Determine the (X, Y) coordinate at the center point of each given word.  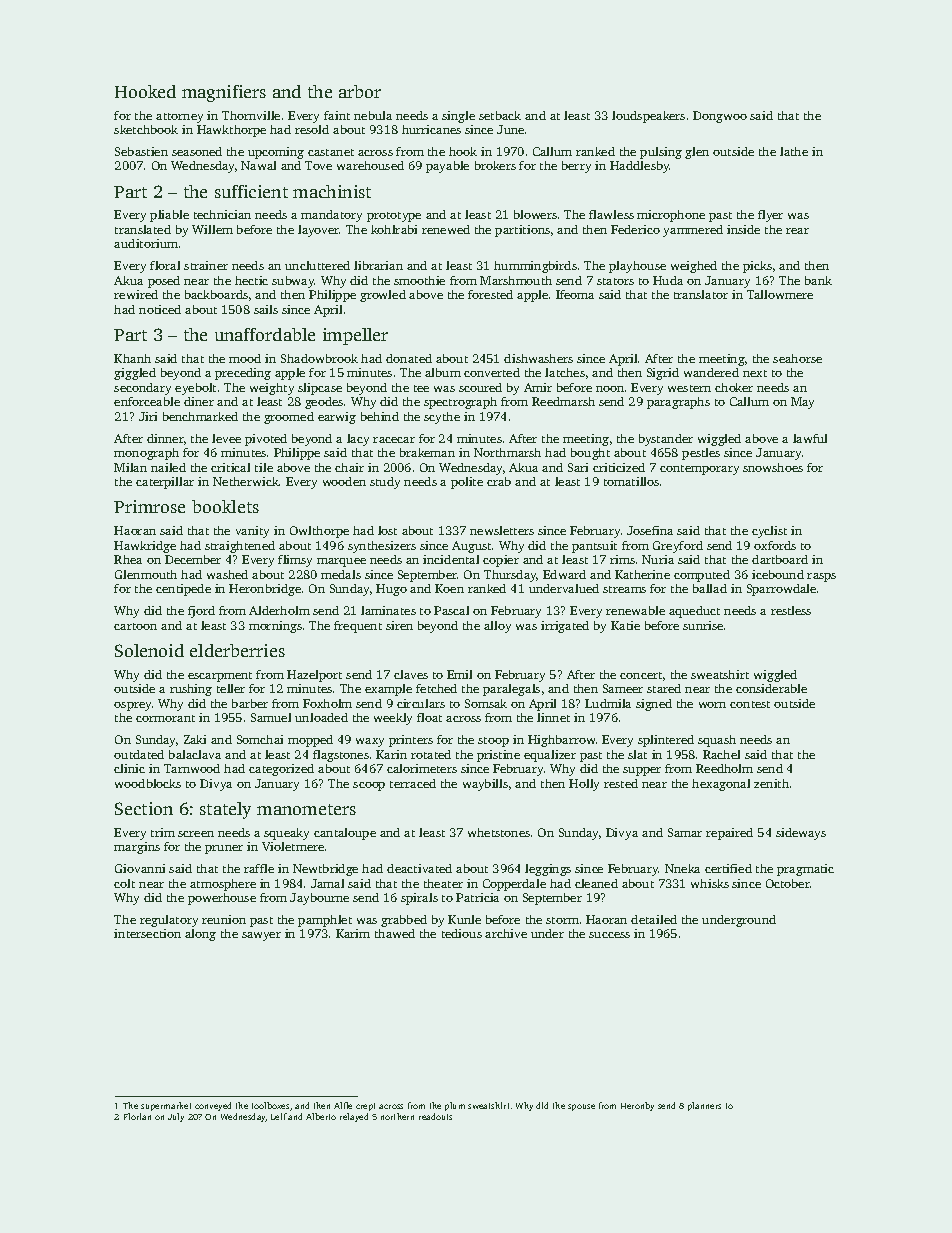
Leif (279, 1116)
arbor (360, 91)
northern (397, 1116)
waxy (370, 742)
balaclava (195, 754)
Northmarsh (507, 452)
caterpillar (165, 483)
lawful (810, 438)
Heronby (637, 1106)
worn (712, 705)
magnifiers (224, 93)
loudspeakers (648, 117)
